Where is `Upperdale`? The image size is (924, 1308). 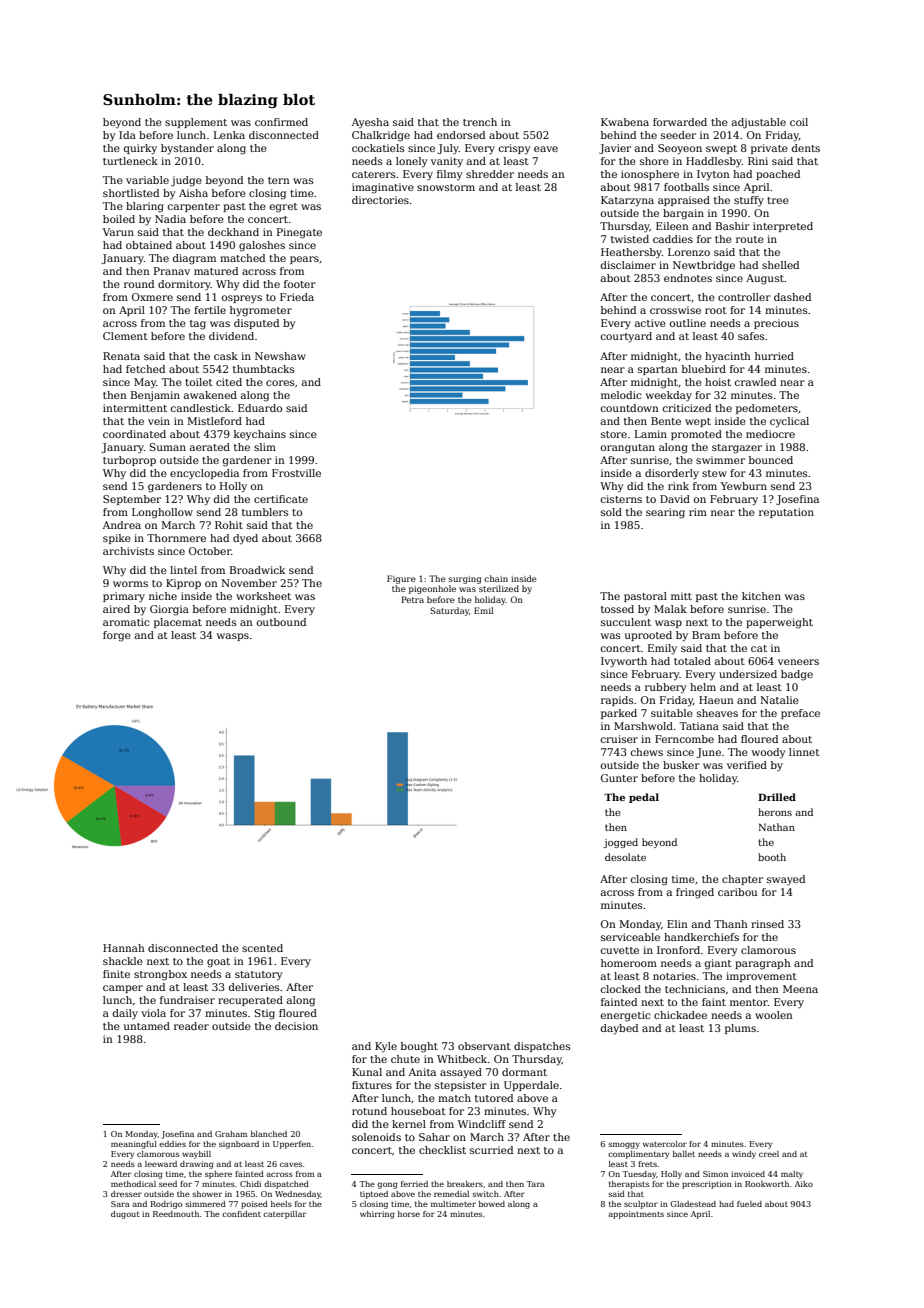 Upperdale is located at coordinates (531, 1086).
